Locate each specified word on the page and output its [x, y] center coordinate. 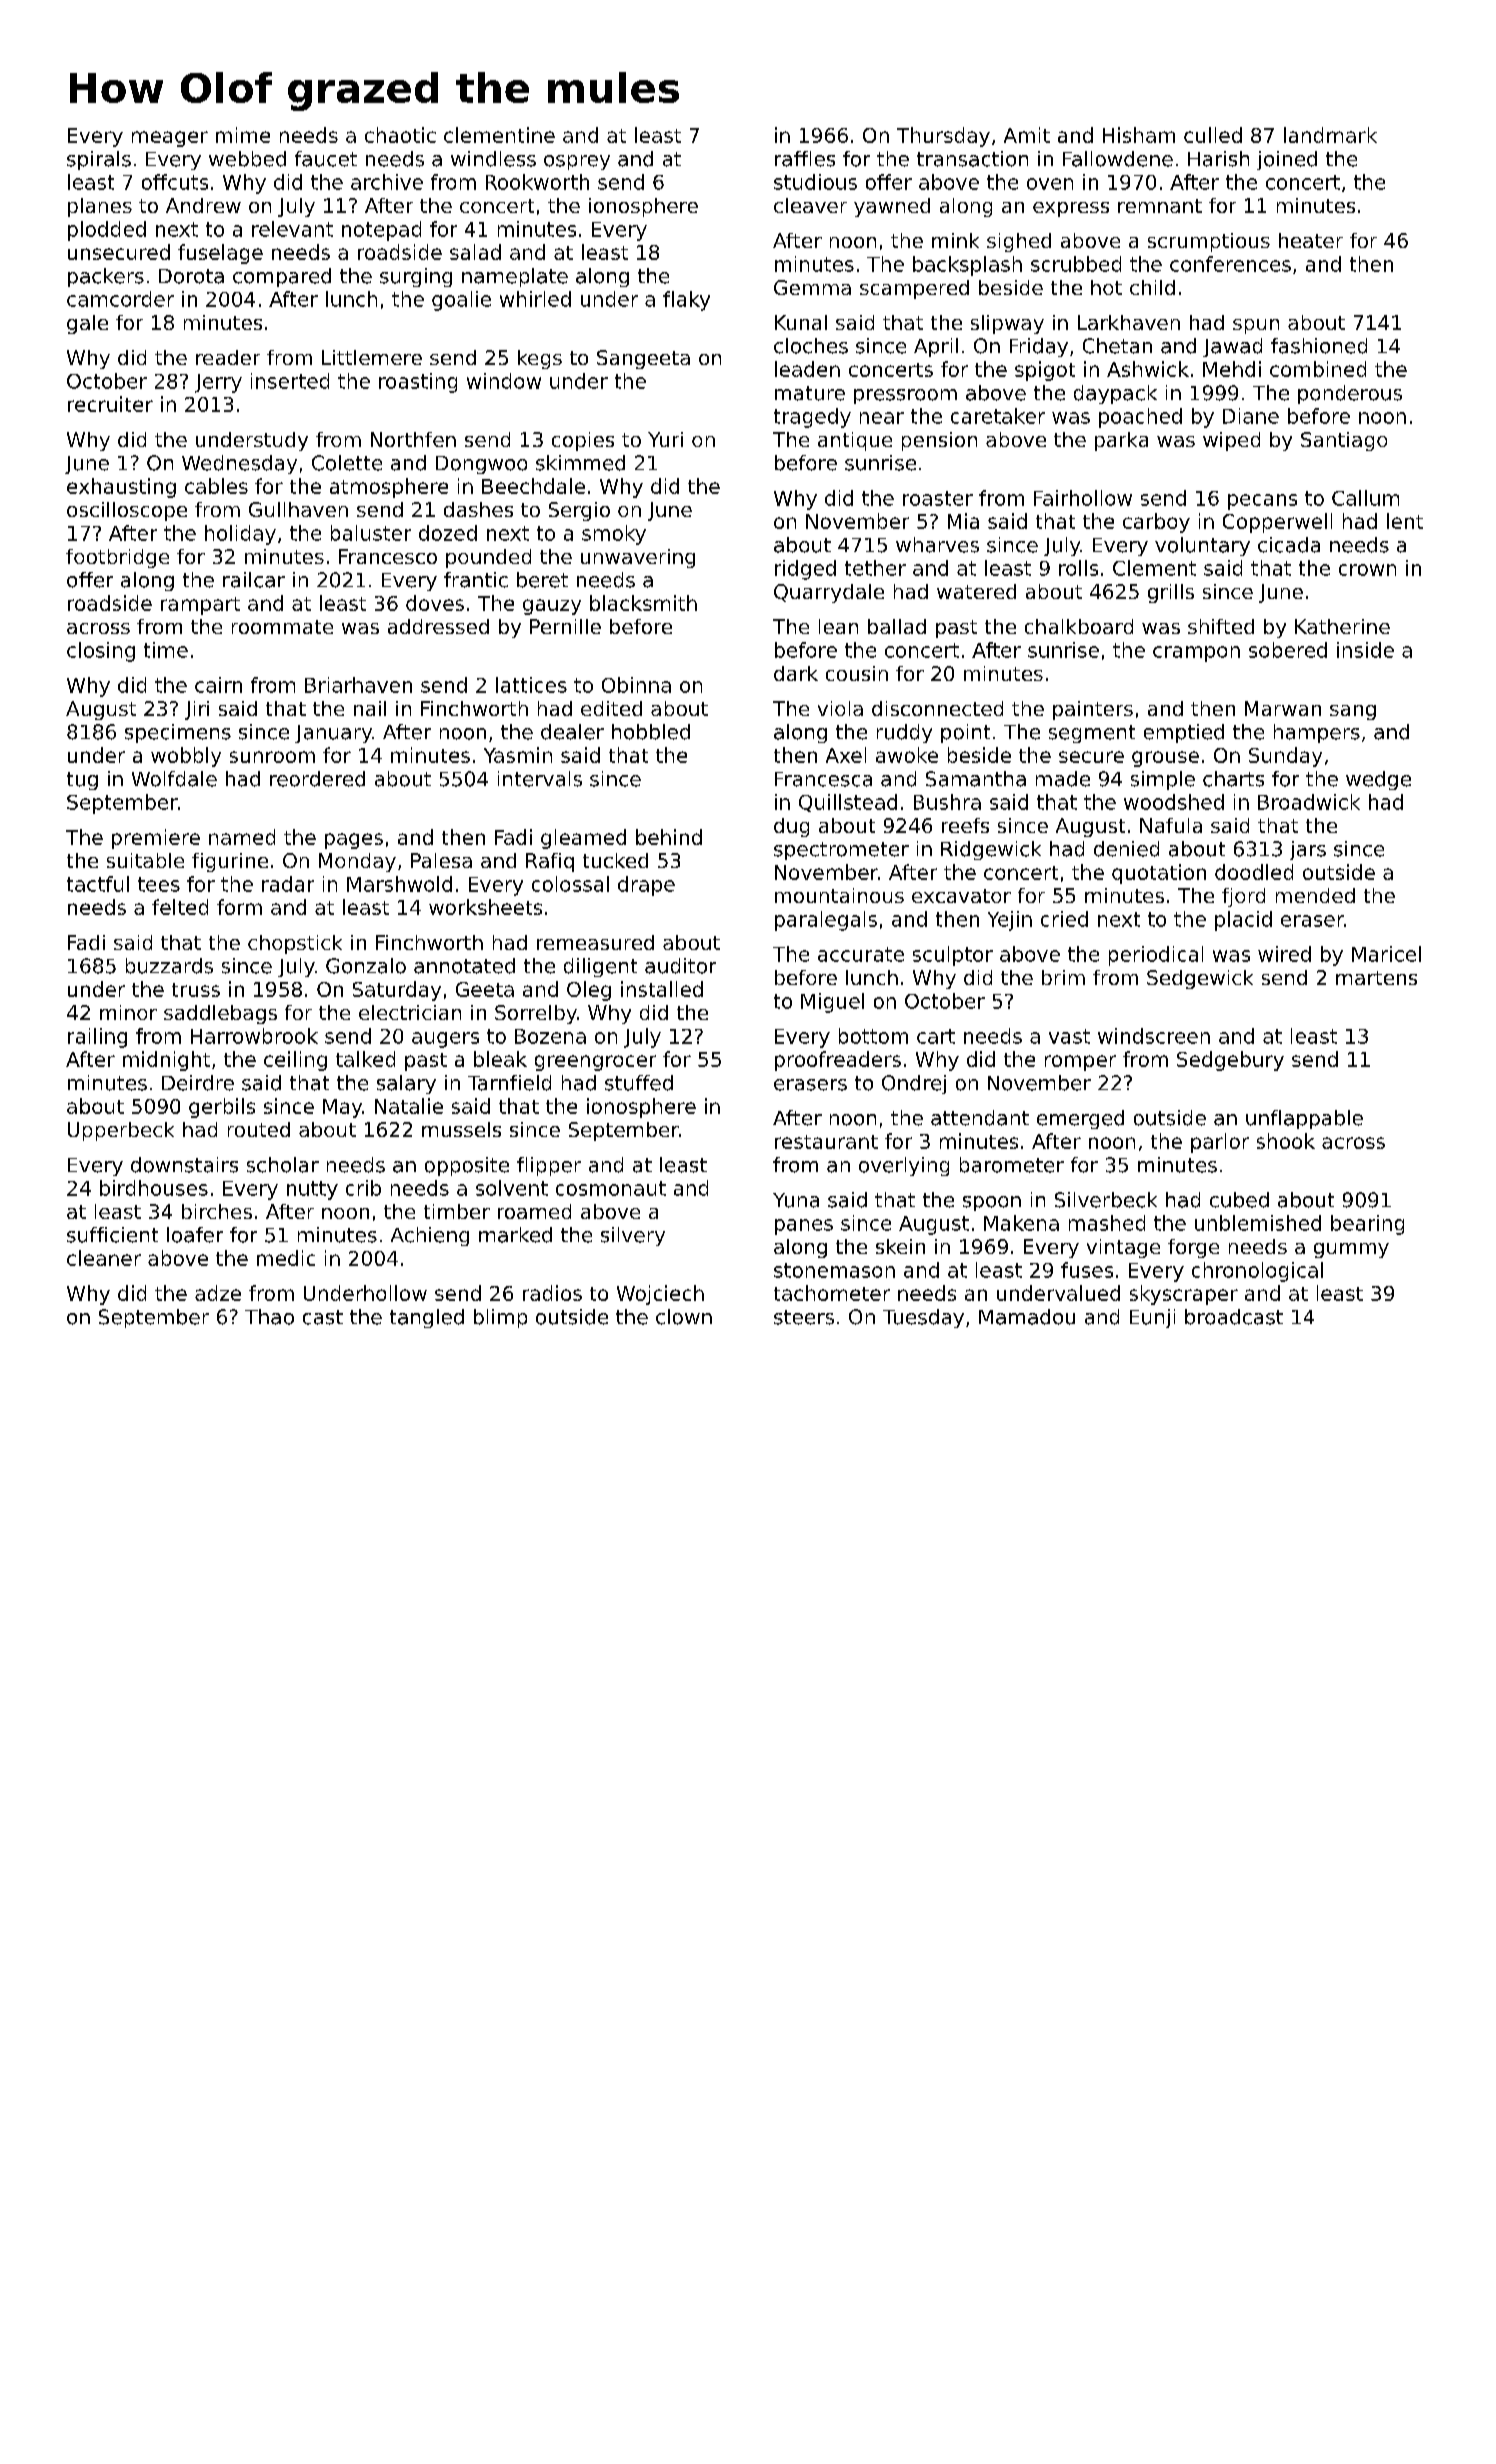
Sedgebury [1230, 1061]
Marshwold [399, 884]
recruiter [110, 404]
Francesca [823, 779]
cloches [811, 346]
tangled [427, 1318]
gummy [1351, 1250]
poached [1140, 418]
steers [804, 1317]
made [1063, 779]
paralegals [826, 921]
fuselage [220, 254]
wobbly [186, 757]
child [1152, 287]
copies [583, 441]
